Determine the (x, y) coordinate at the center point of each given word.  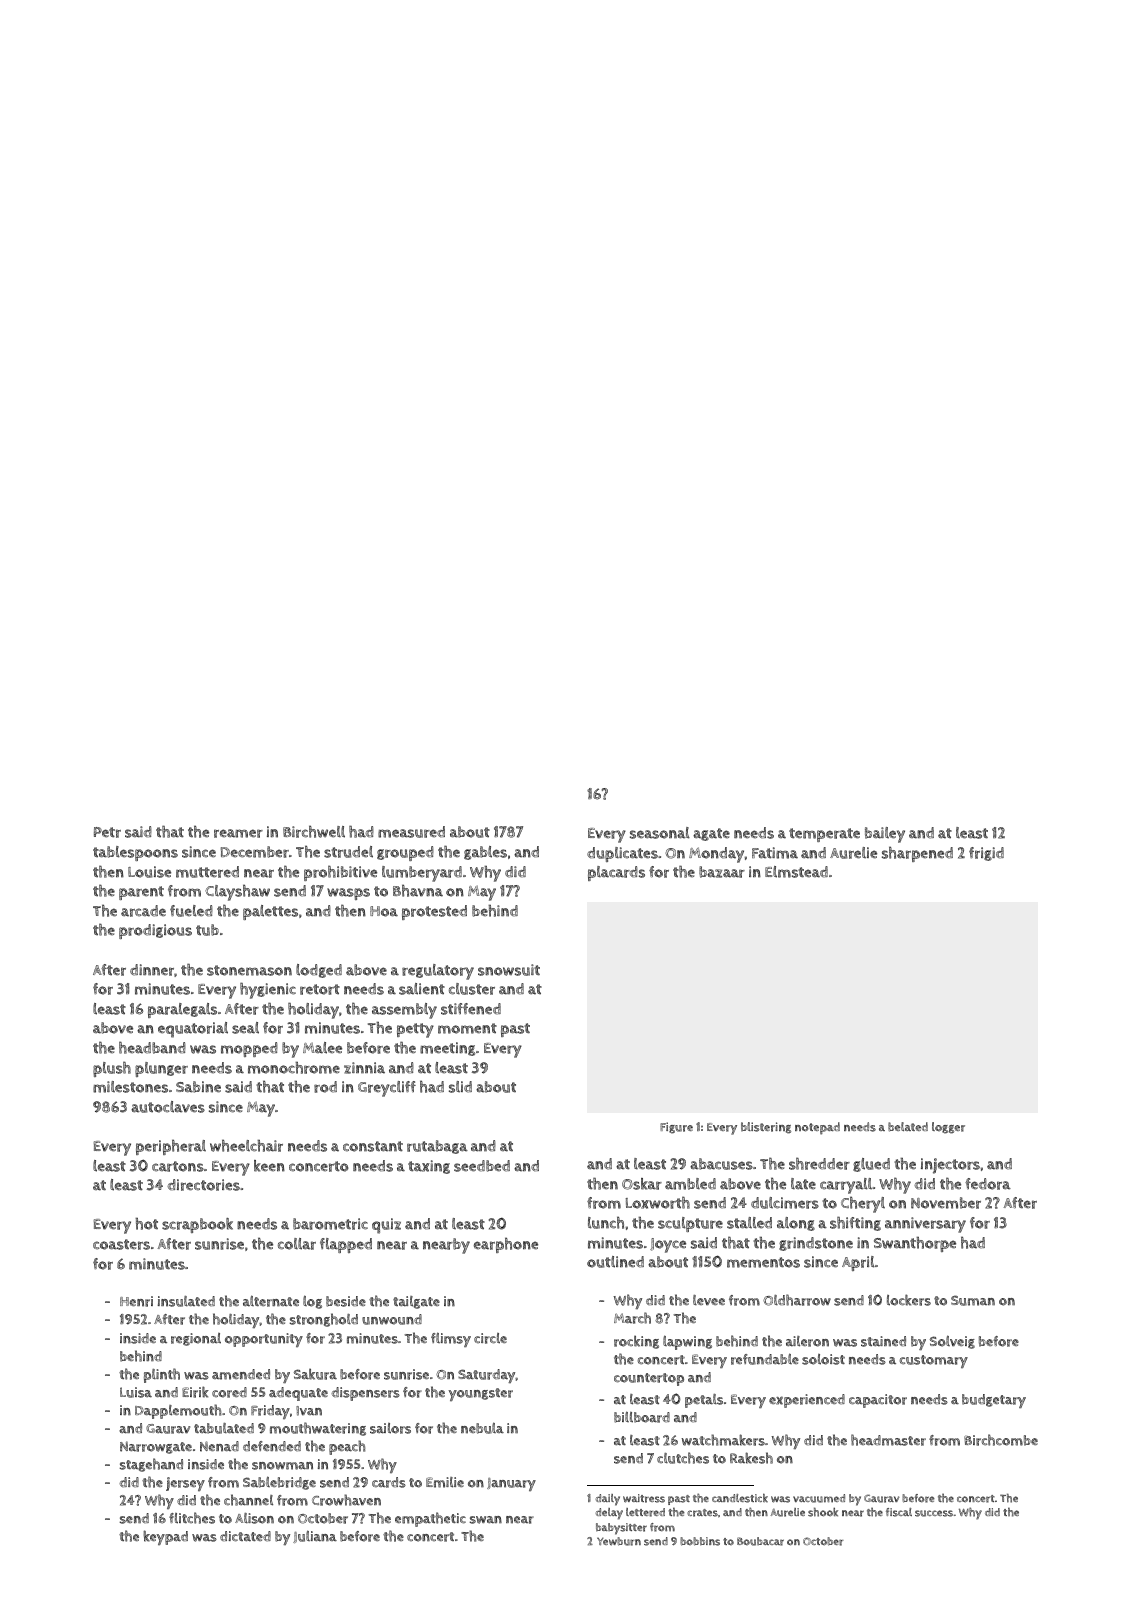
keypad (165, 1537)
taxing (429, 1167)
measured (411, 832)
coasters (121, 1244)
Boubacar (760, 1541)
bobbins (700, 1541)
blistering (766, 1128)
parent (141, 893)
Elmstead (796, 872)
